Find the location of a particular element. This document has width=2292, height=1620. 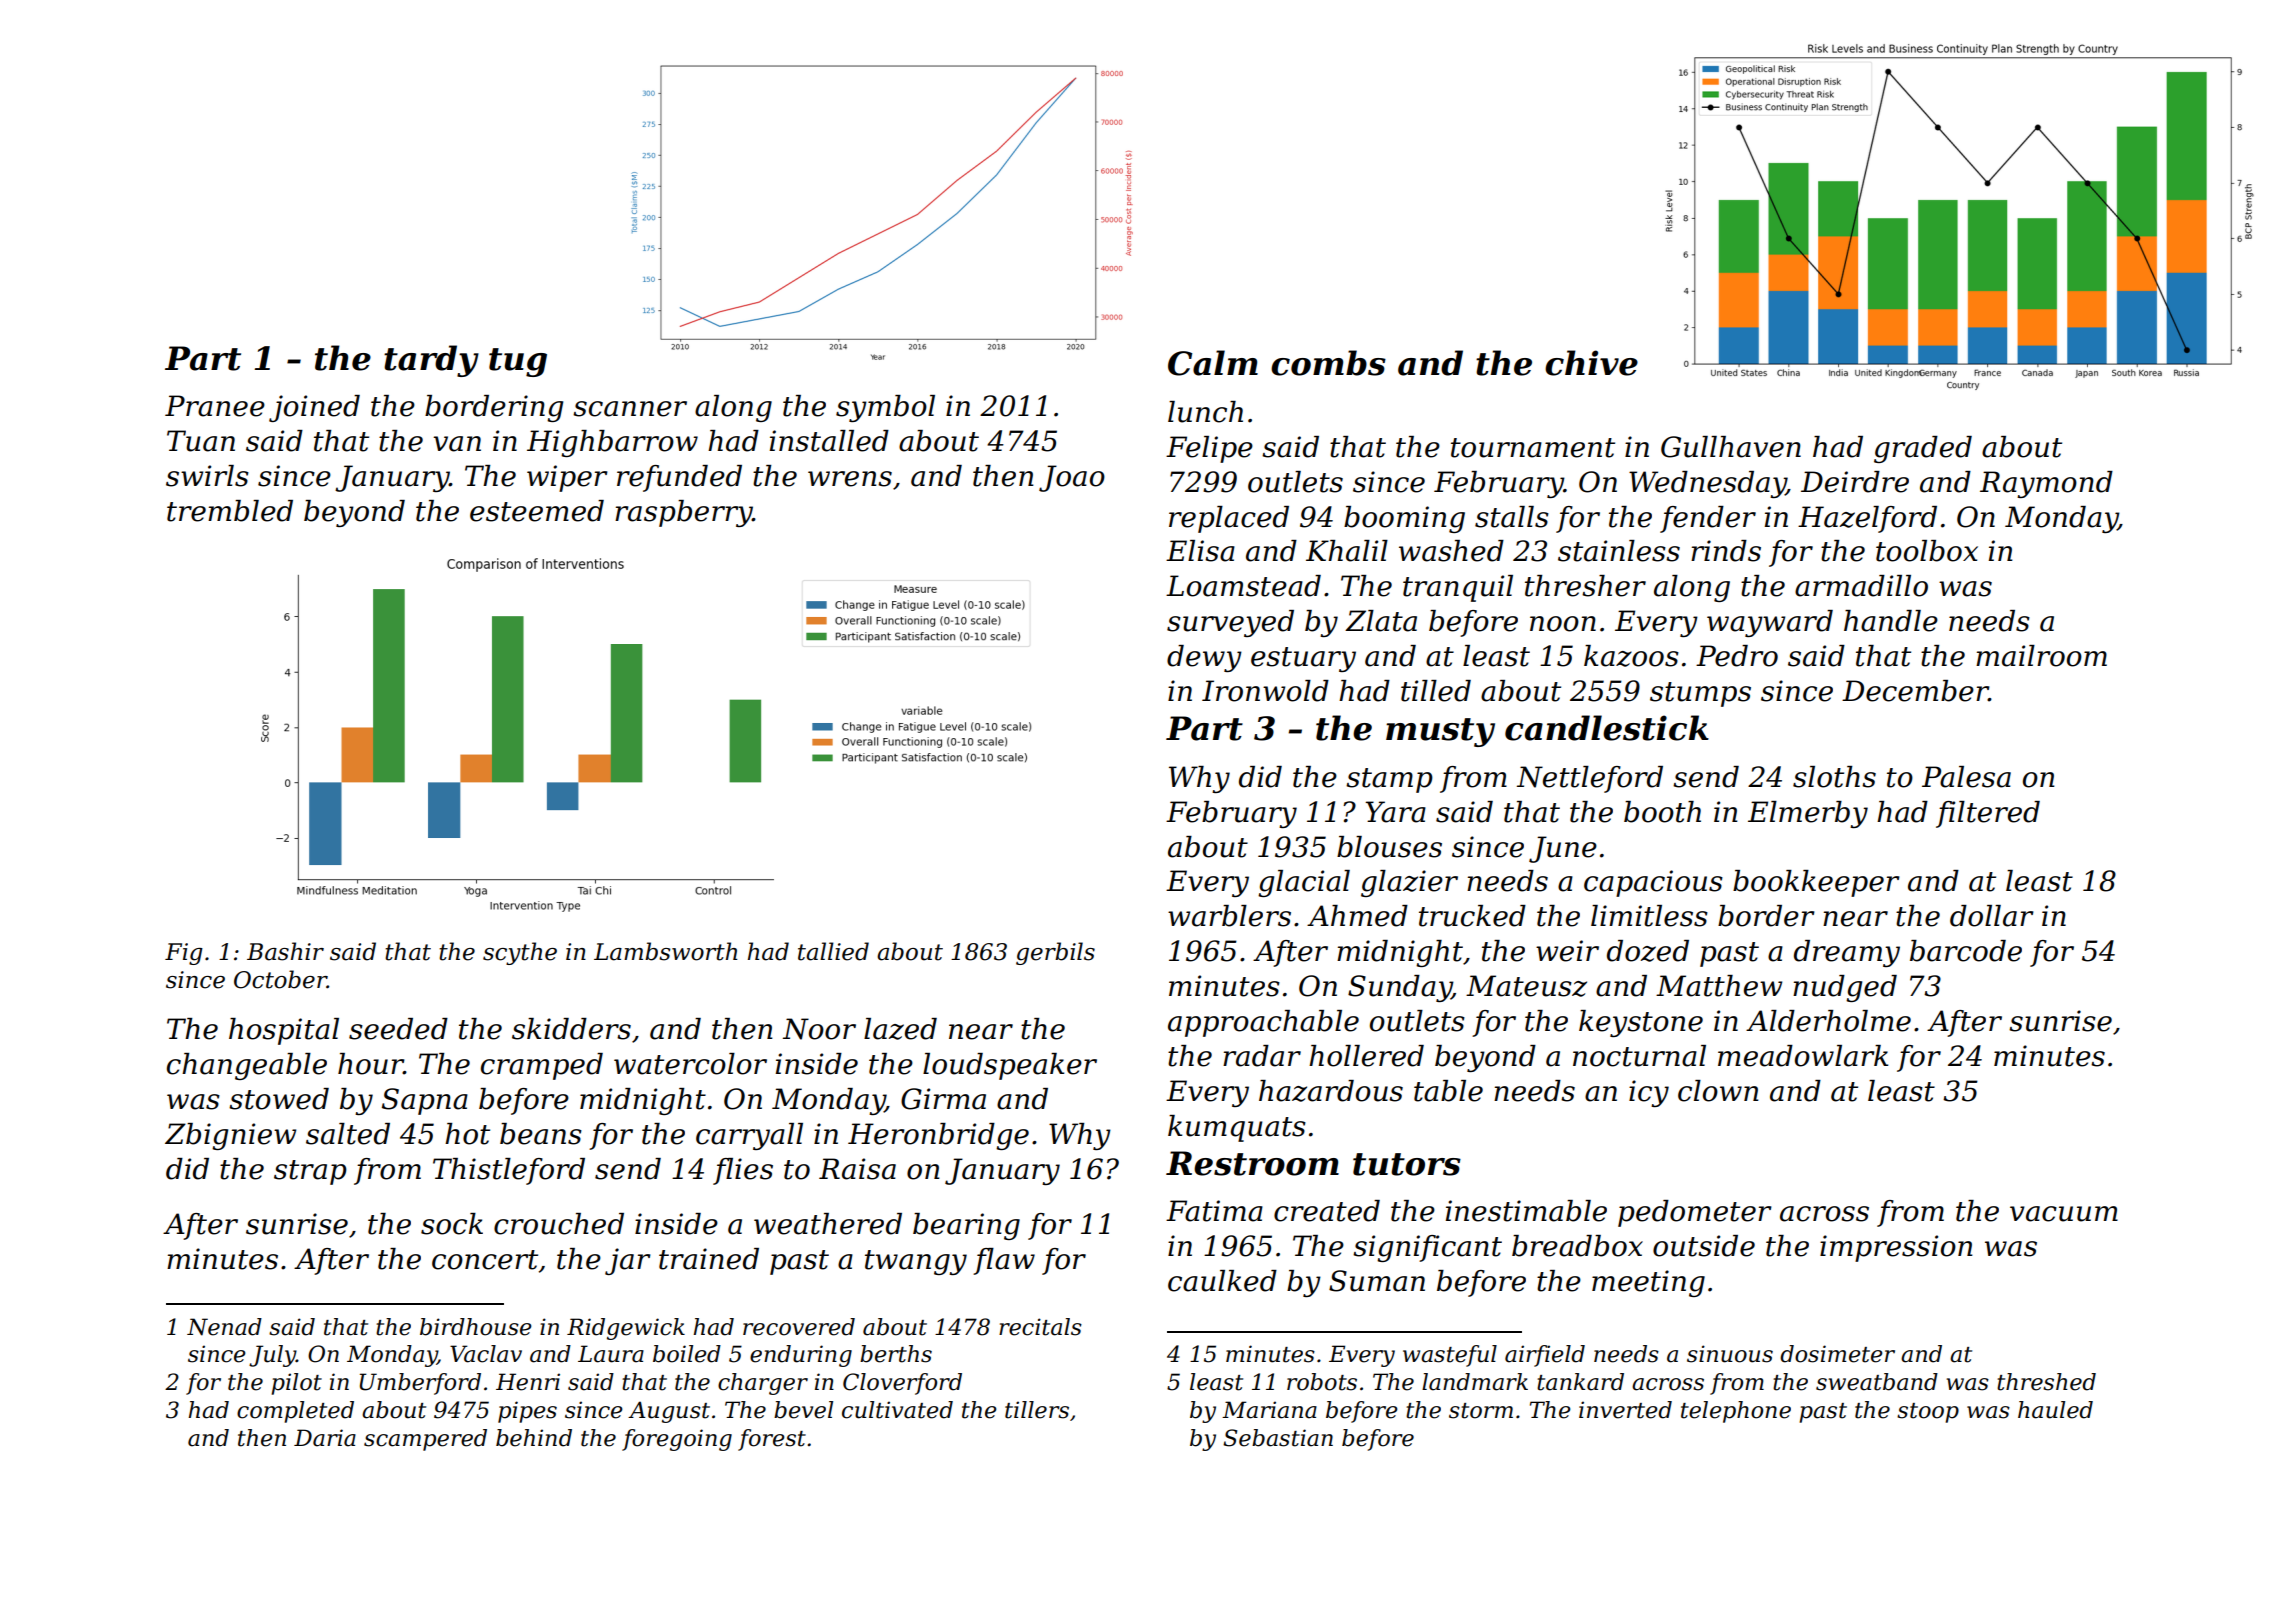

dewy is located at coordinates (1204, 658).
